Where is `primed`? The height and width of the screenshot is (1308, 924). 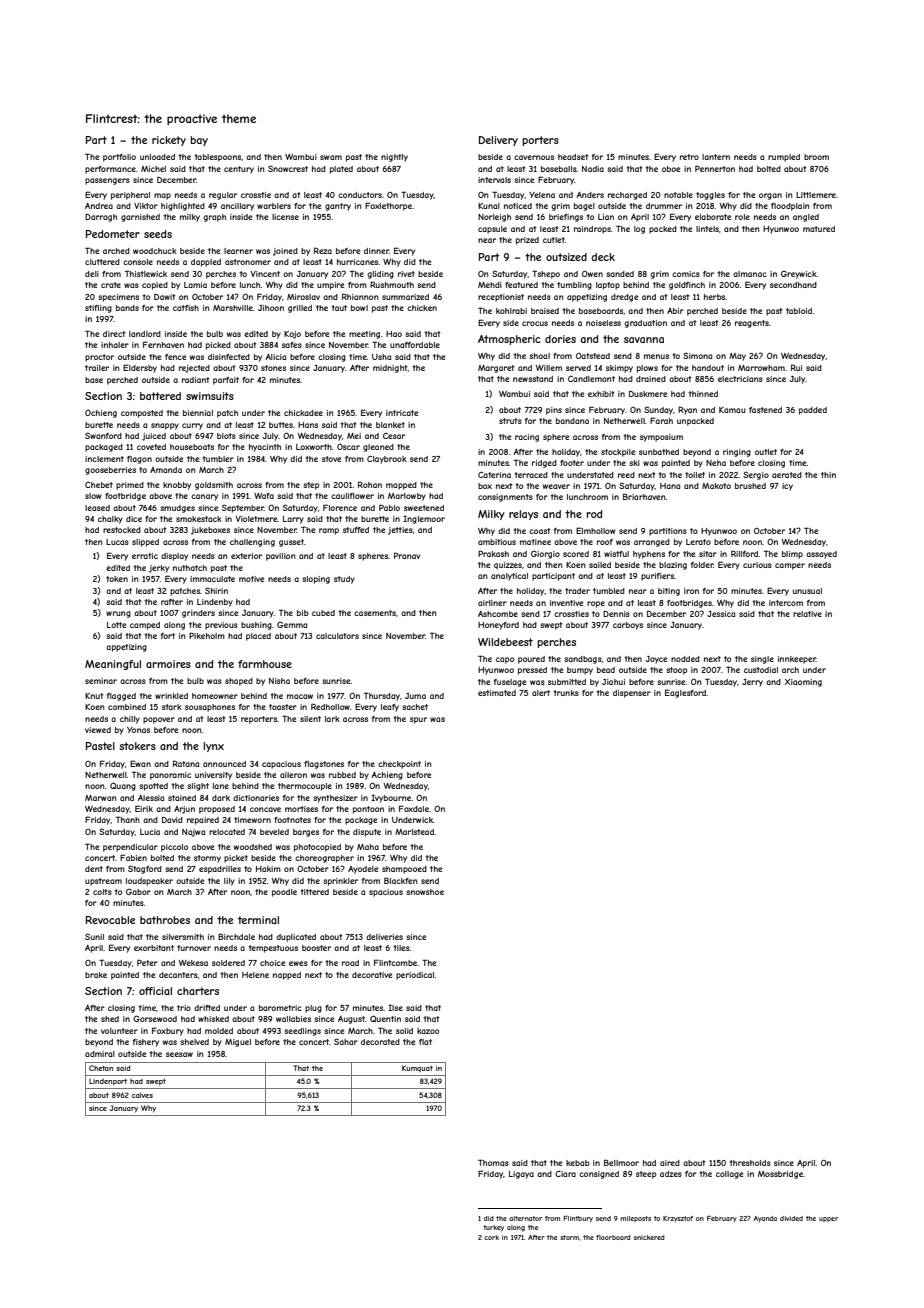 primed is located at coordinates (130, 486).
